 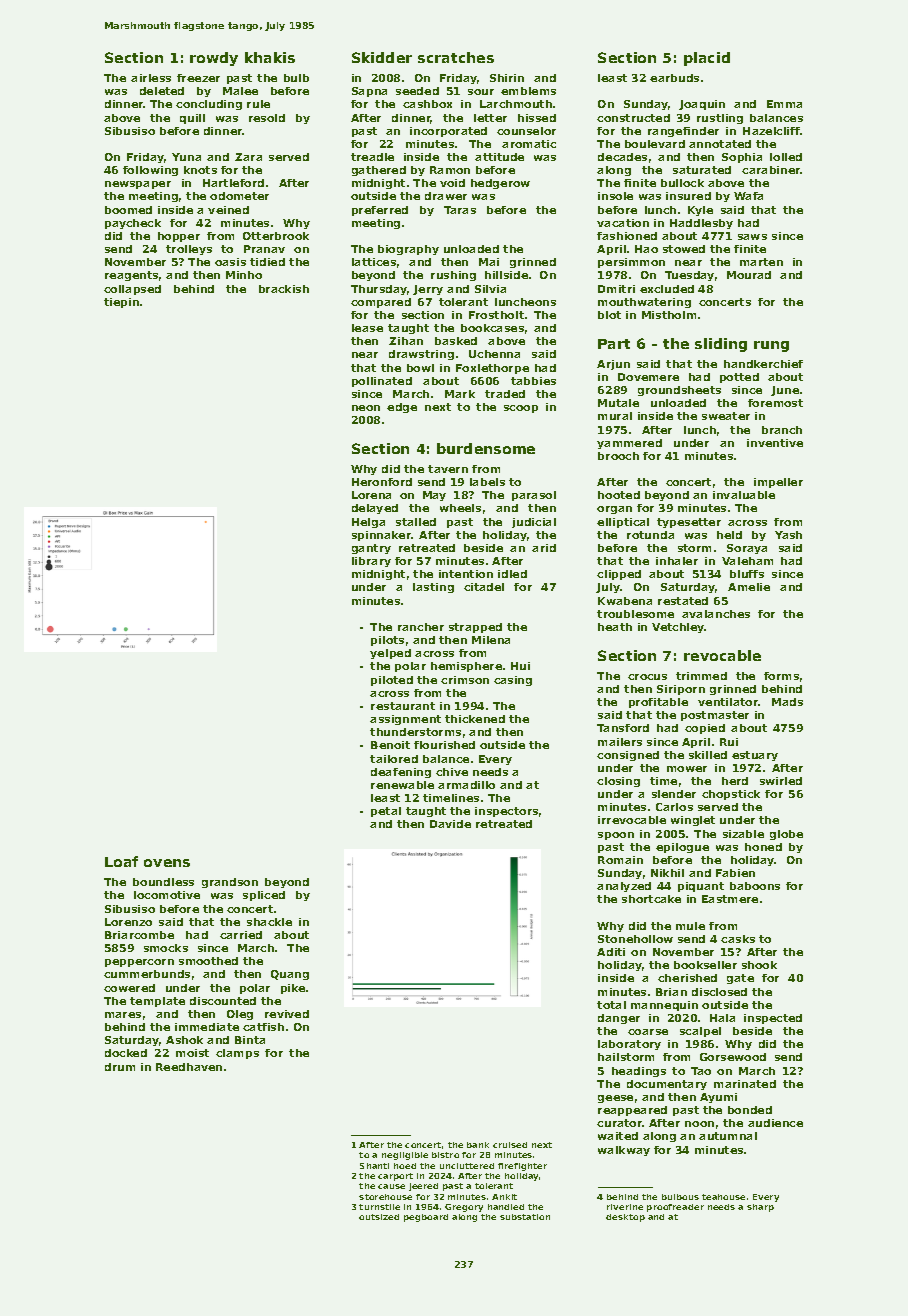 What do you see at coordinates (453, 276) in the screenshot?
I see `rushing` at bounding box center [453, 276].
